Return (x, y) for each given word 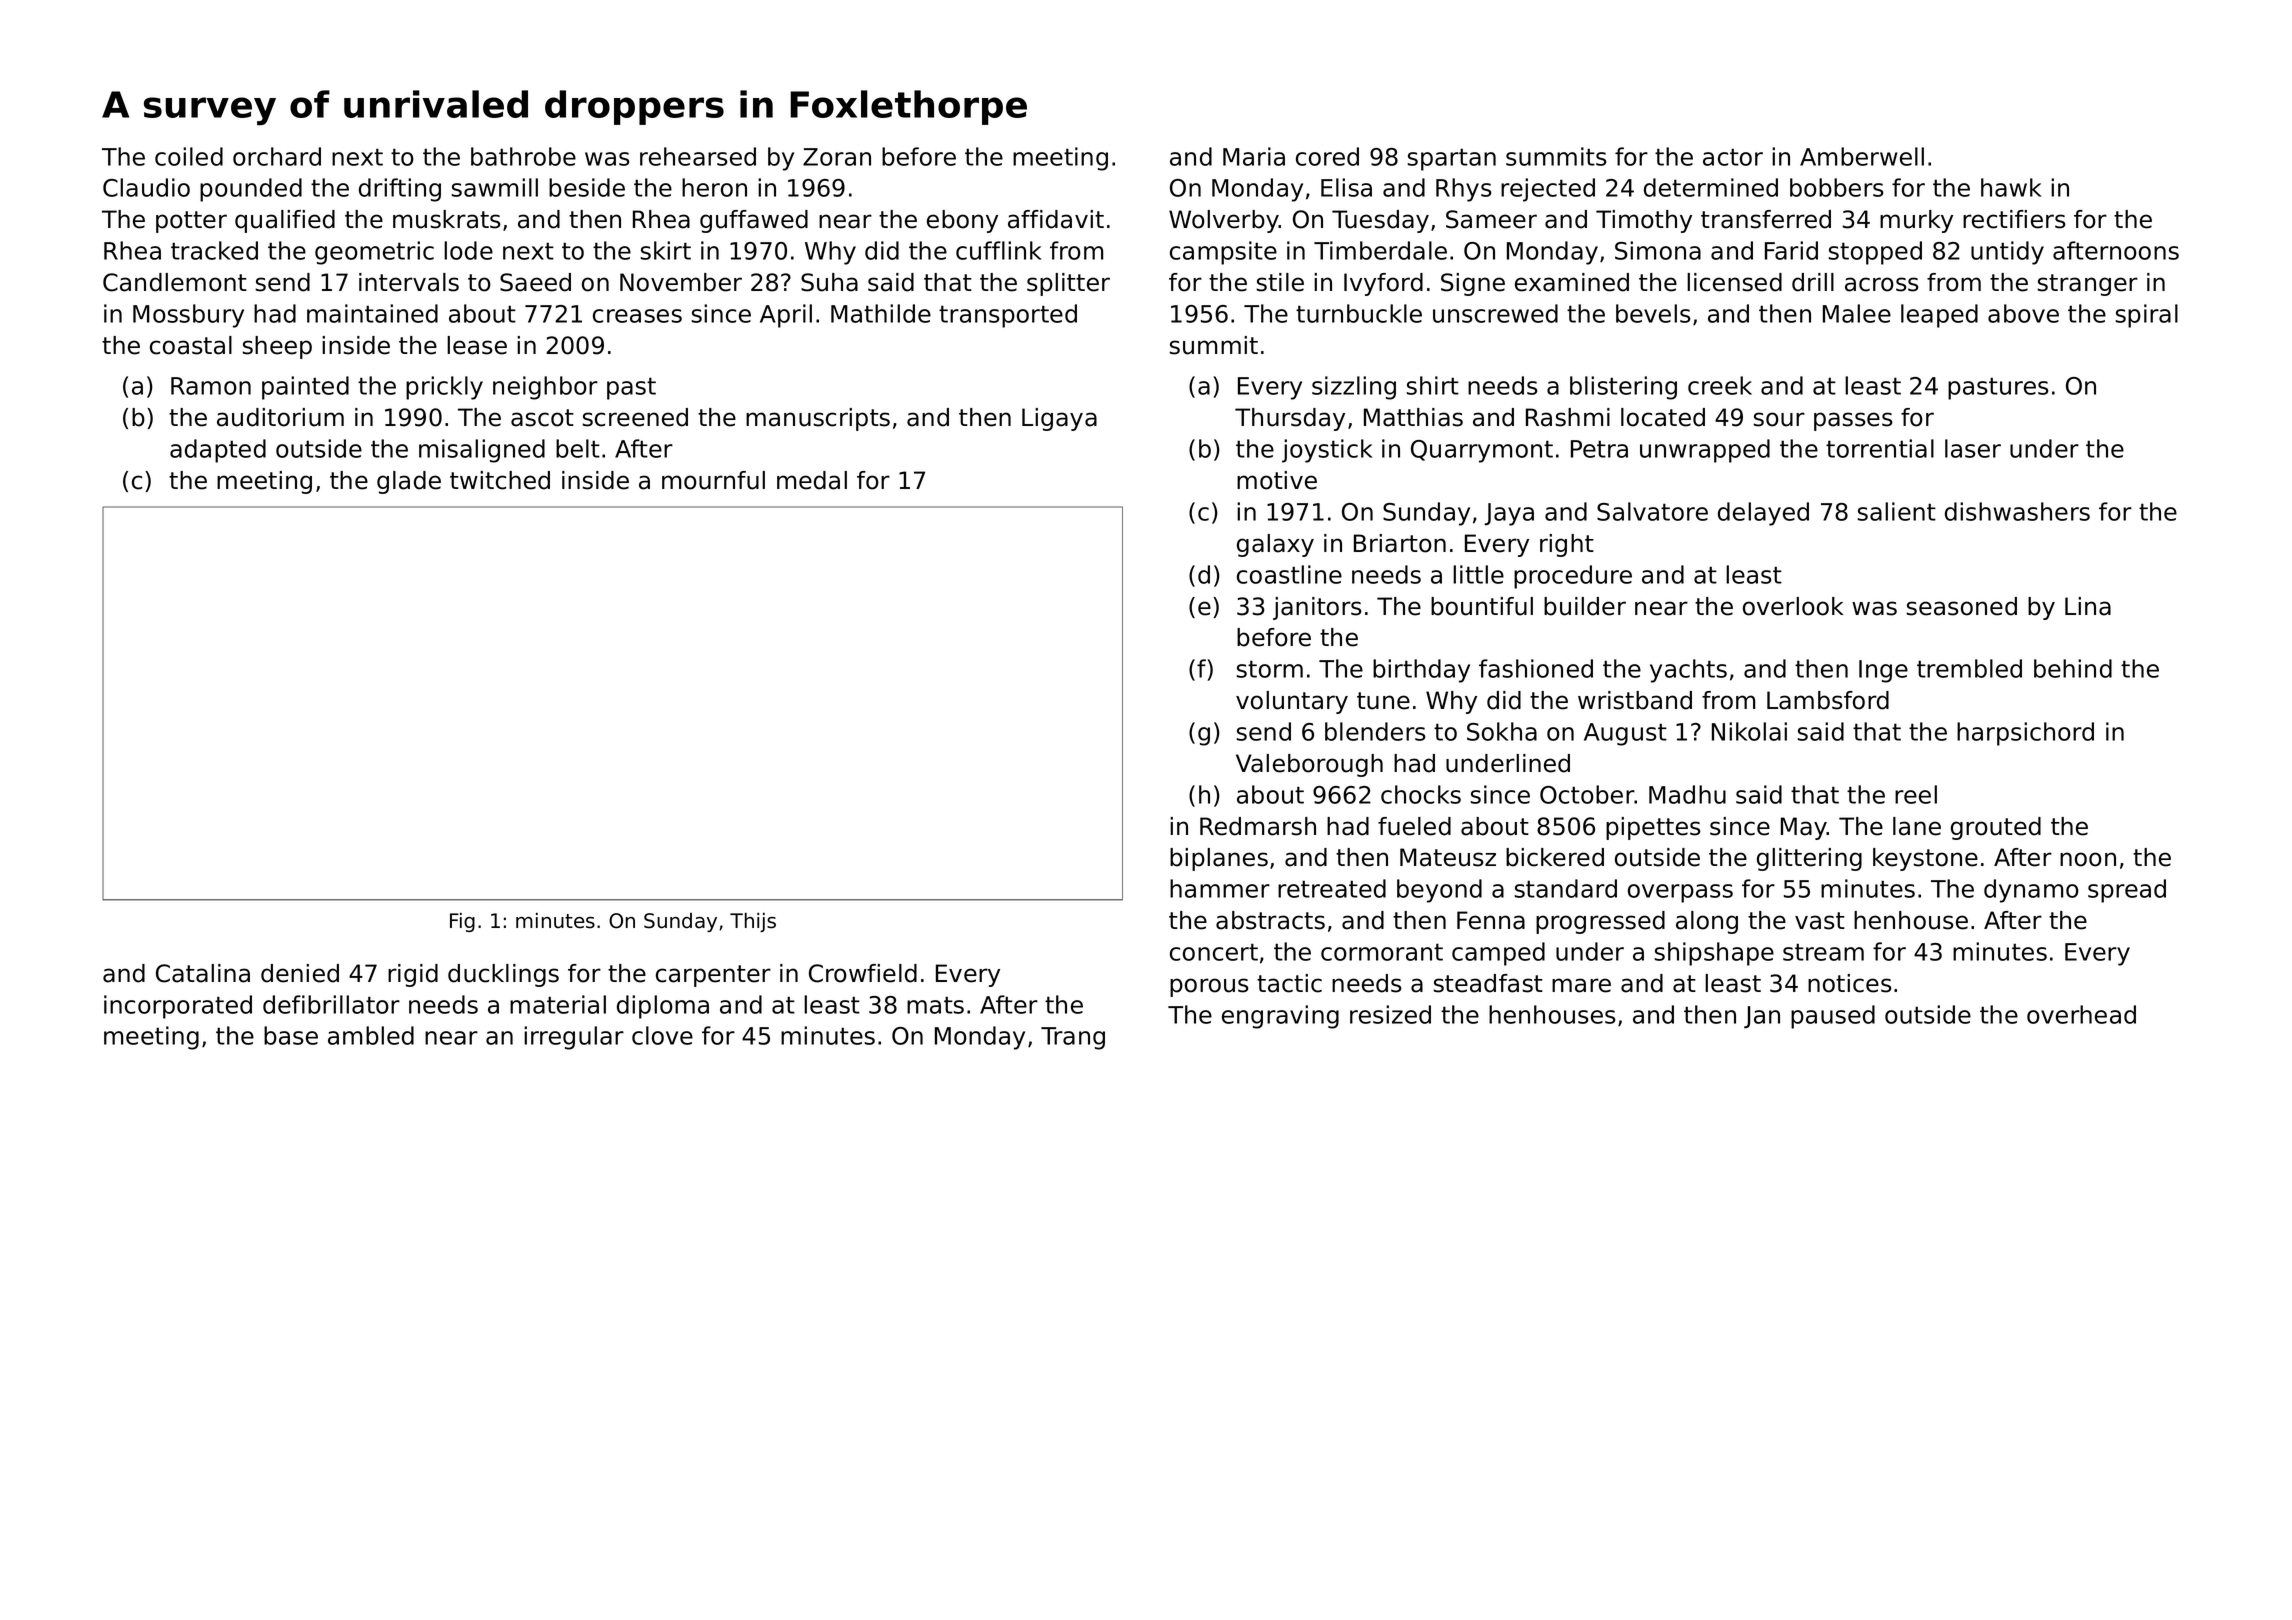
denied (300, 973)
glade (409, 482)
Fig (462, 922)
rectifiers (2014, 219)
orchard (277, 156)
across (1882, 284)
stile (1280, 282)
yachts (1688, 671)
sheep (277, 347)
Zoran (837, 157)
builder (1585, 606)
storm (1270, 669)
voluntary (1292, 702)
